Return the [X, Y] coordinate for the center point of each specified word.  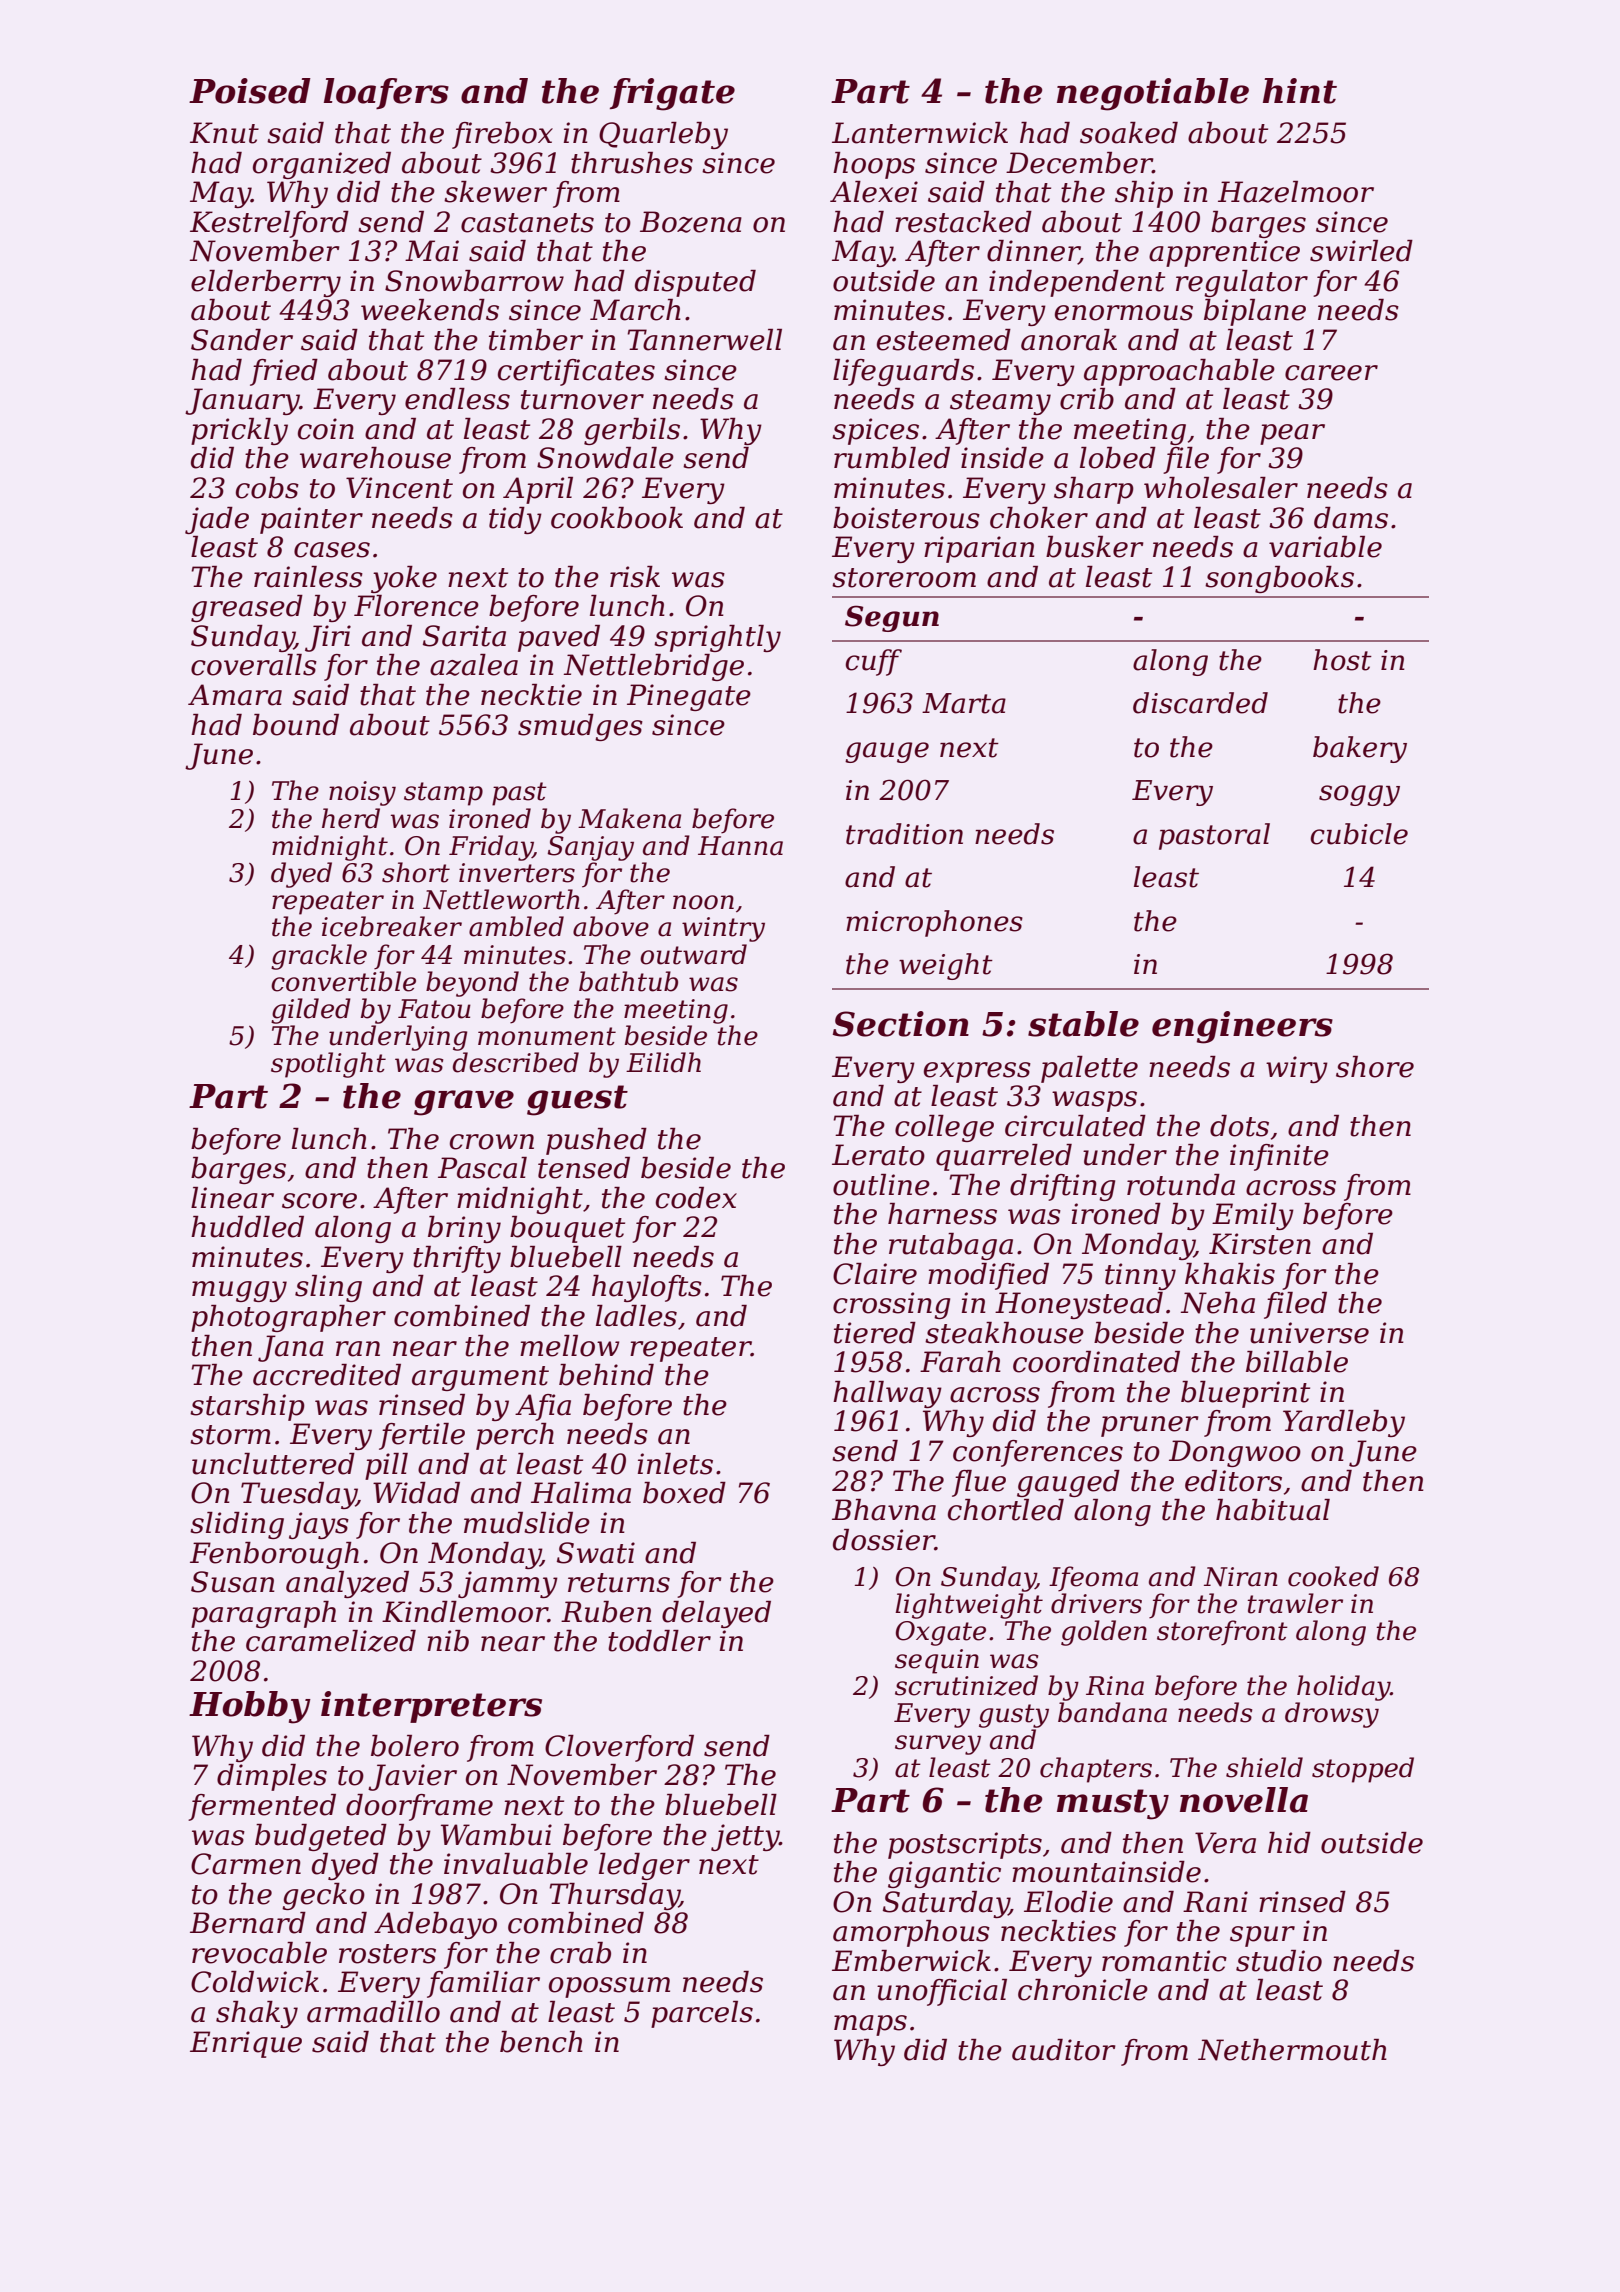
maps [870, 2025]
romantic [1164, 1961]
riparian [979, 549]
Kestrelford [269, 224]
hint [1300, 91]
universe [1309, 1333]
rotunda [1181, 1185]
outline [881, 1185]
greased [247, 608]
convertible [343, 981]
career [1331, 373]
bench [541, 2042]
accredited [327, 1375]
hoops [874, 165]
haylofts [647, 1288]
